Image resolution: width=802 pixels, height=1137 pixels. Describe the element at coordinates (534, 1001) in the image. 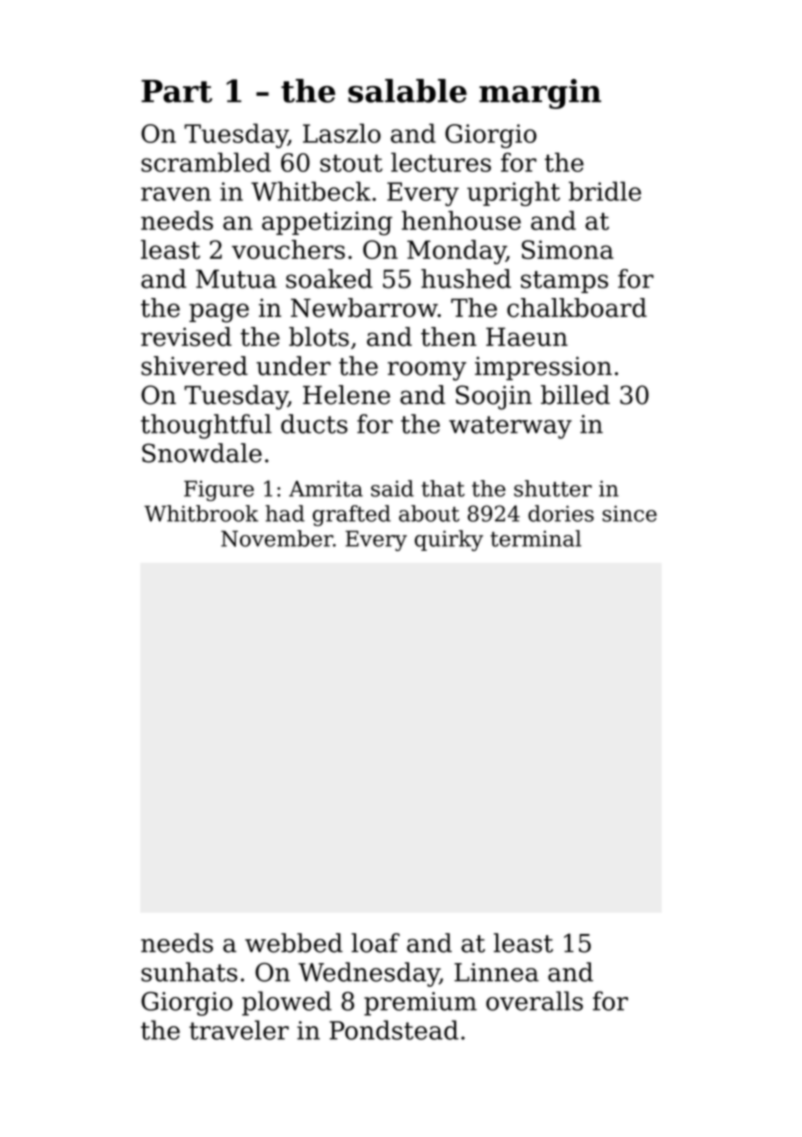

I see `overalls` at that location.
